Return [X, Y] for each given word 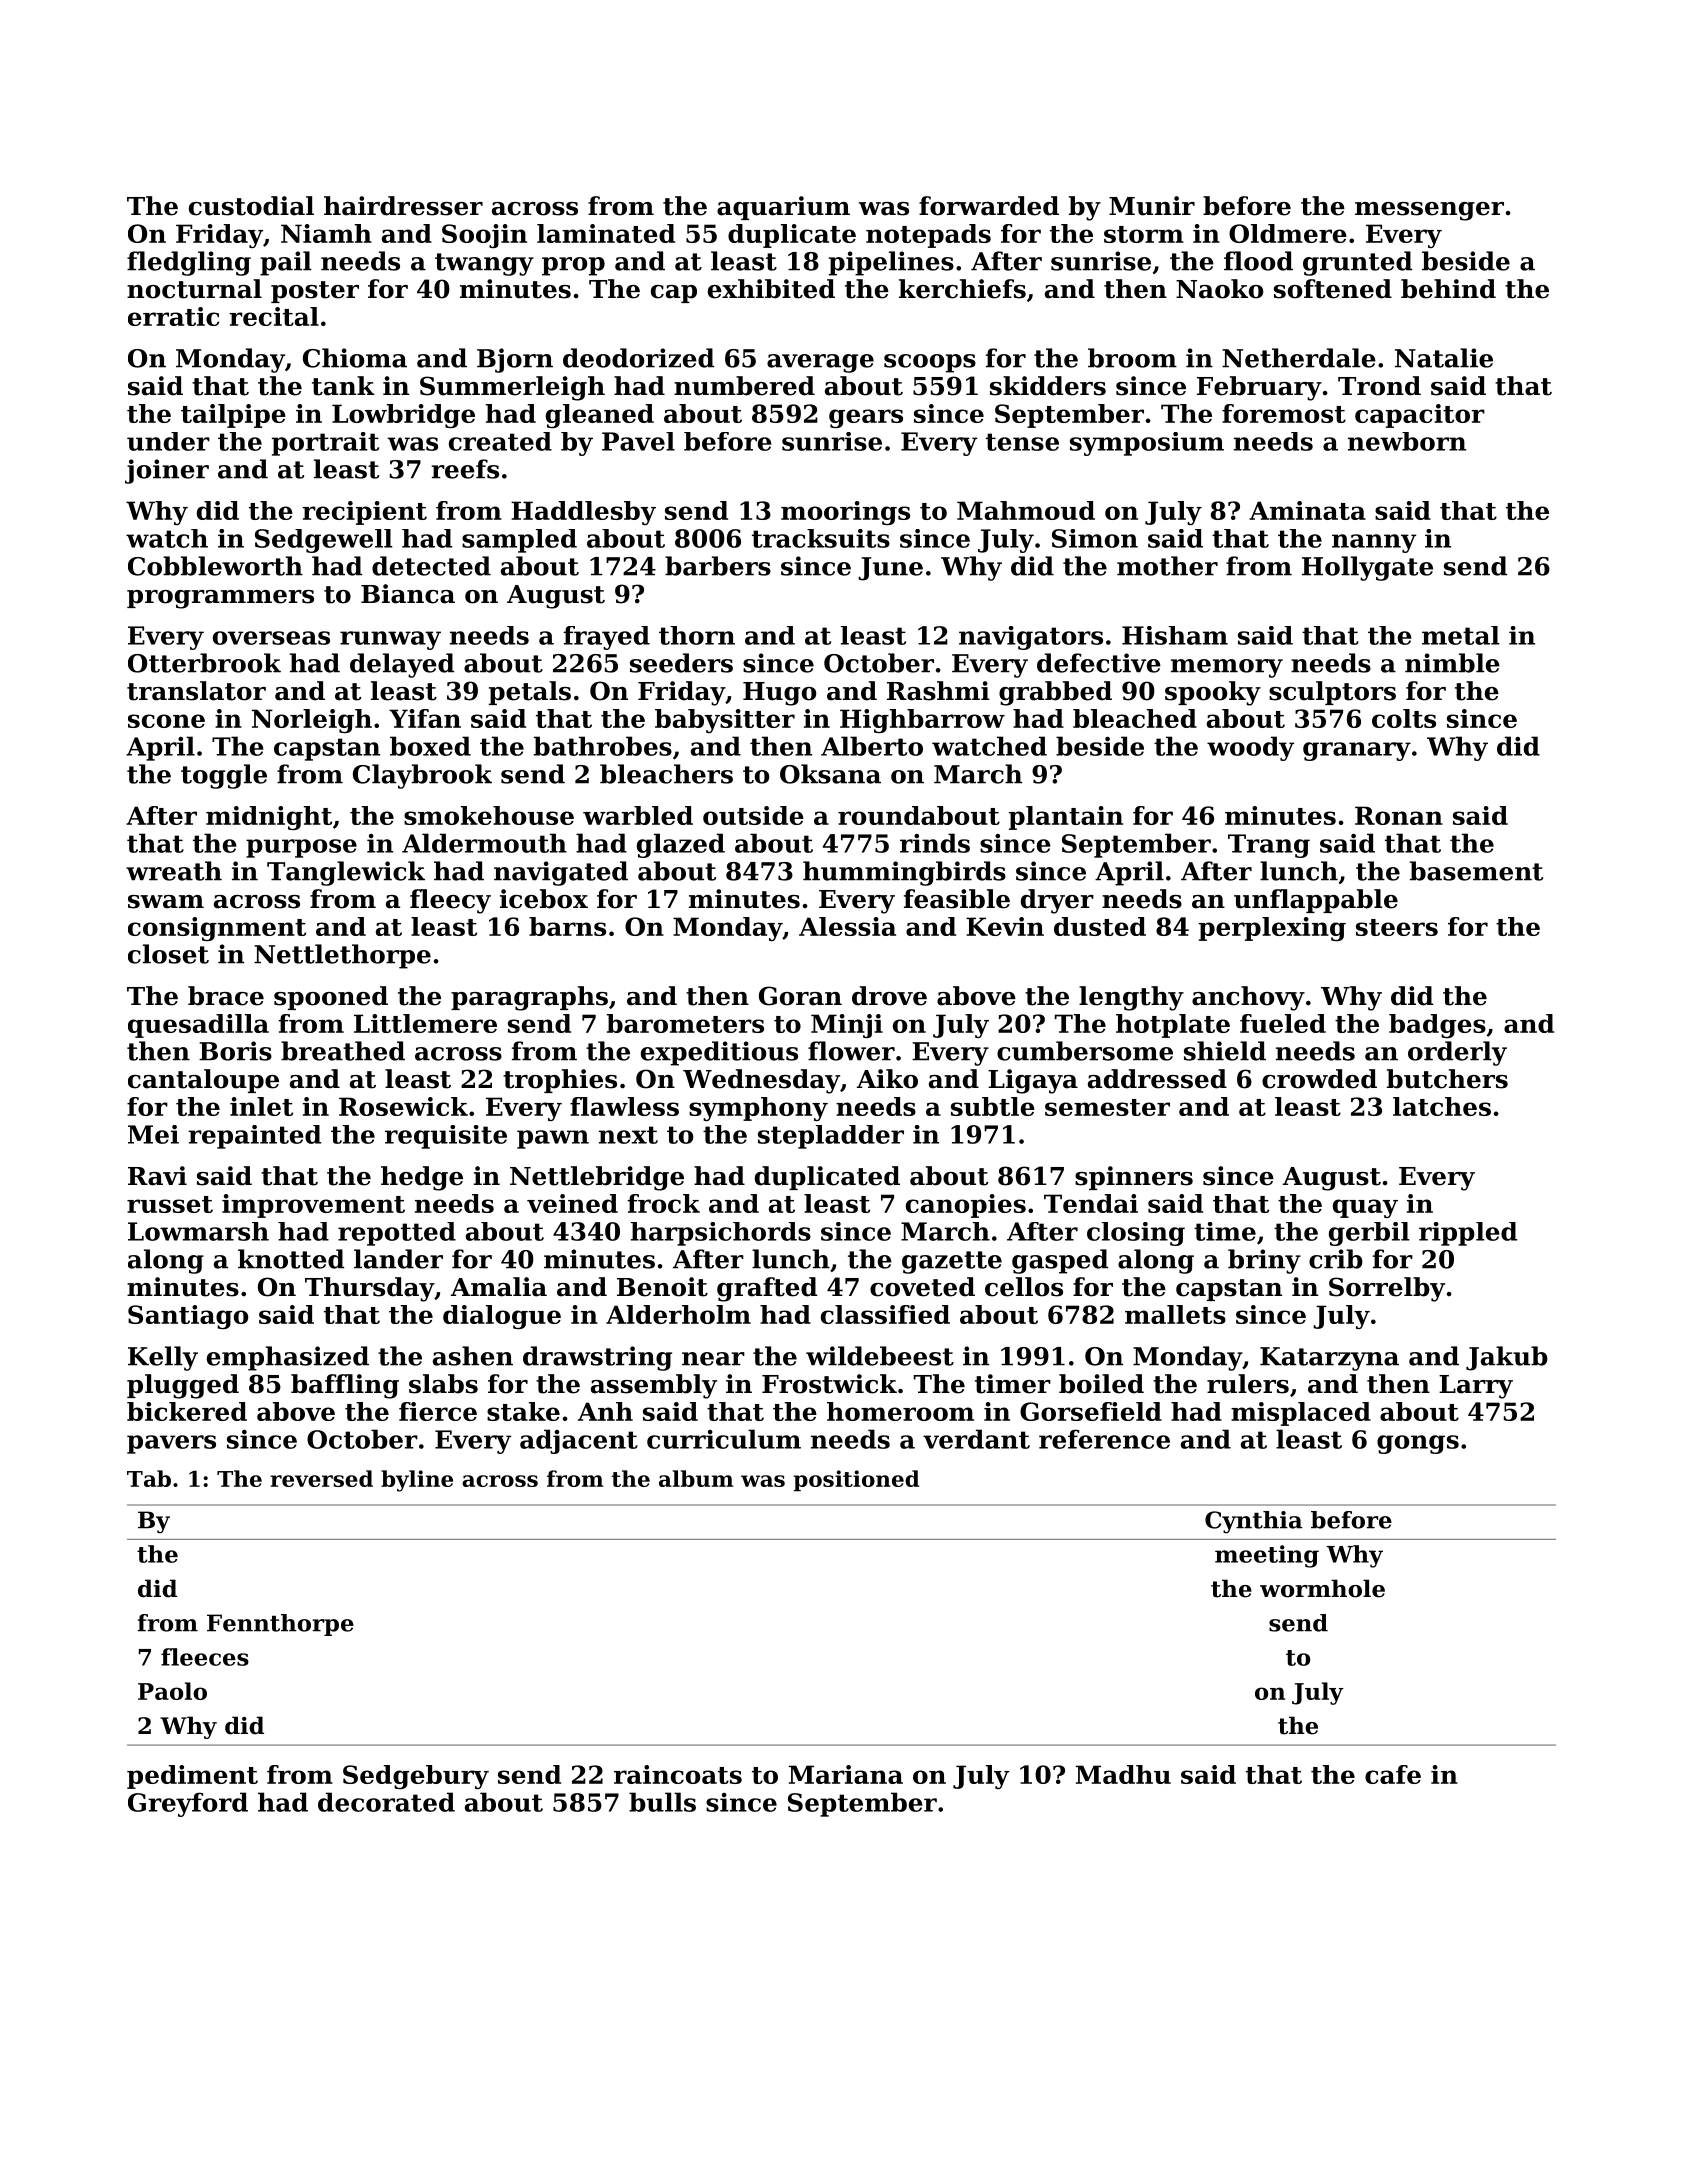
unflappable [1316, 901]
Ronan [1399, 815]
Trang [1269, 846]
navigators [1031, 638]
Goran [800, 996]
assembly [654, 1386]
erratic [173, 316]
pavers [171, 1444]
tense [1022, 442]
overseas [271, 638]
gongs [1418, 1444]
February [1259, 388]
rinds [935, 843]
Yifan [425, 718]
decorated [386, 1802]
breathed [343, 1051]
